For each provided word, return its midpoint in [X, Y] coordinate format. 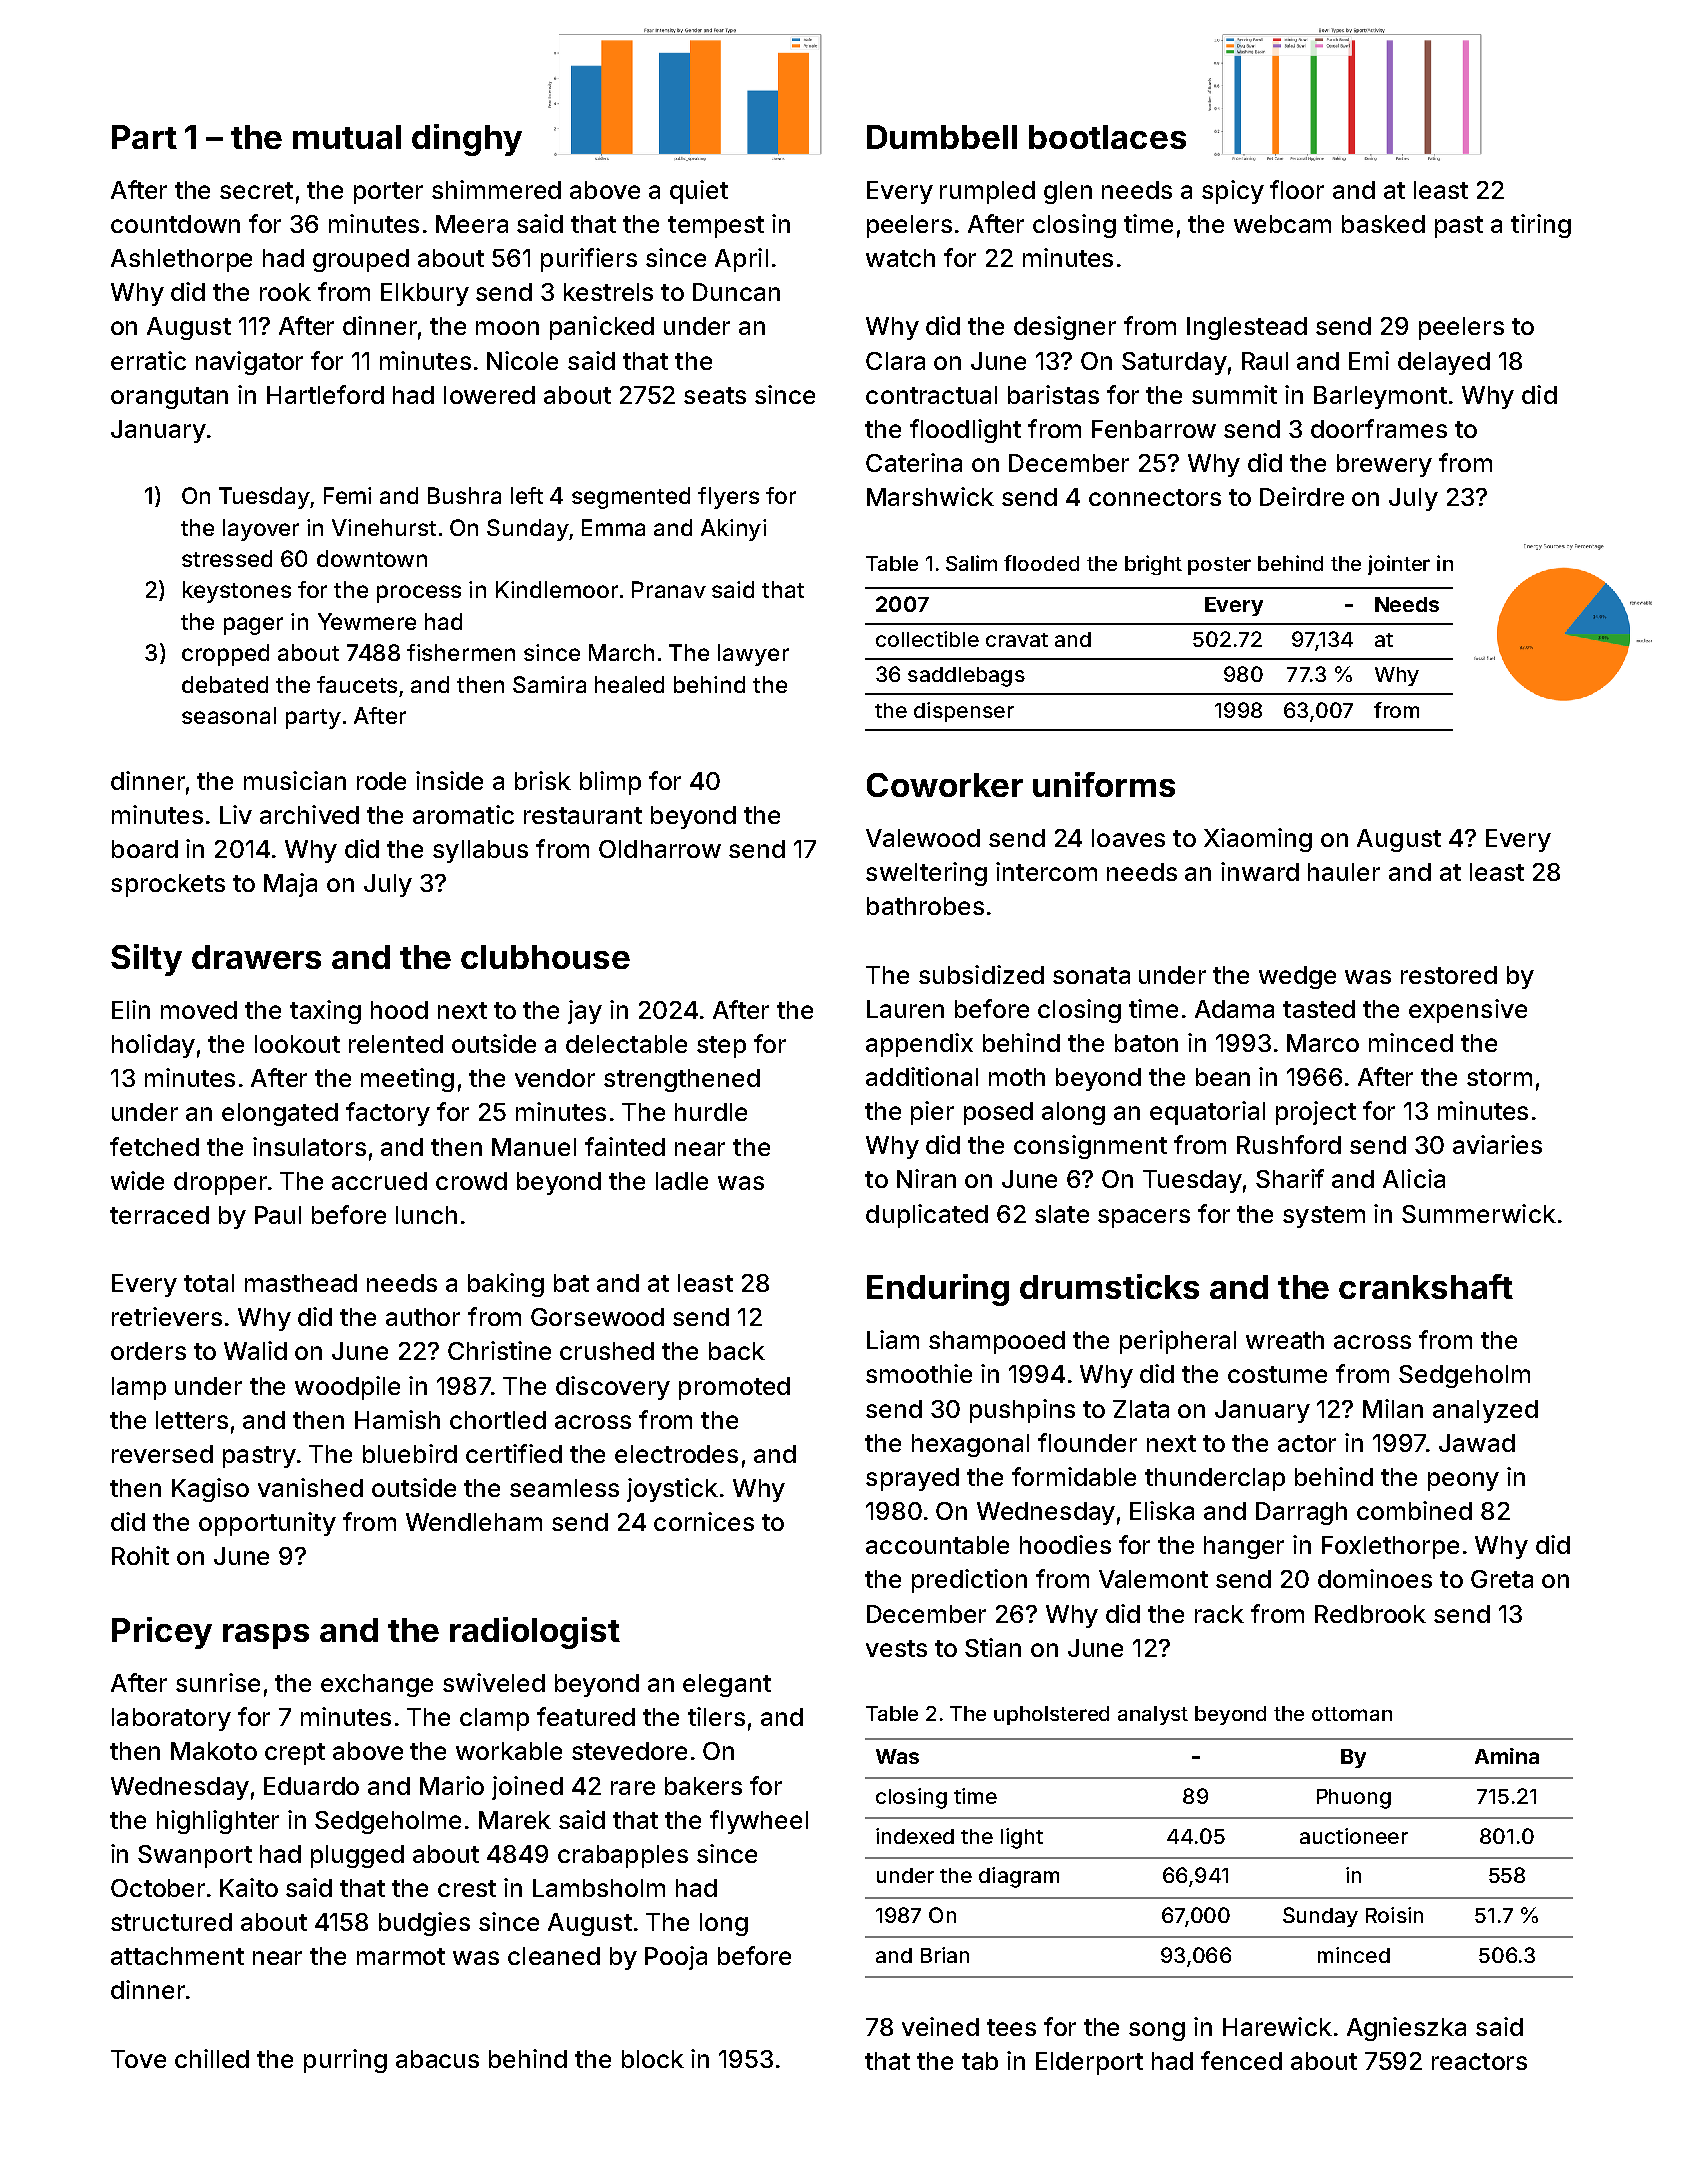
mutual [347, 137]
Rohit [140, 1555]
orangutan [169, 398]
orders [148, 1351]
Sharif [1290, 1178]
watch [900, 258]
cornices [704, 1521]
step [721, 1047]
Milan [1393, 1408]
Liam [893, 1339]
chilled [212, 2058]
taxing [325, 1012]
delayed [1444, 363]
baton [1146, 1043]
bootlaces [1107, 137]
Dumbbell [942, 137]
